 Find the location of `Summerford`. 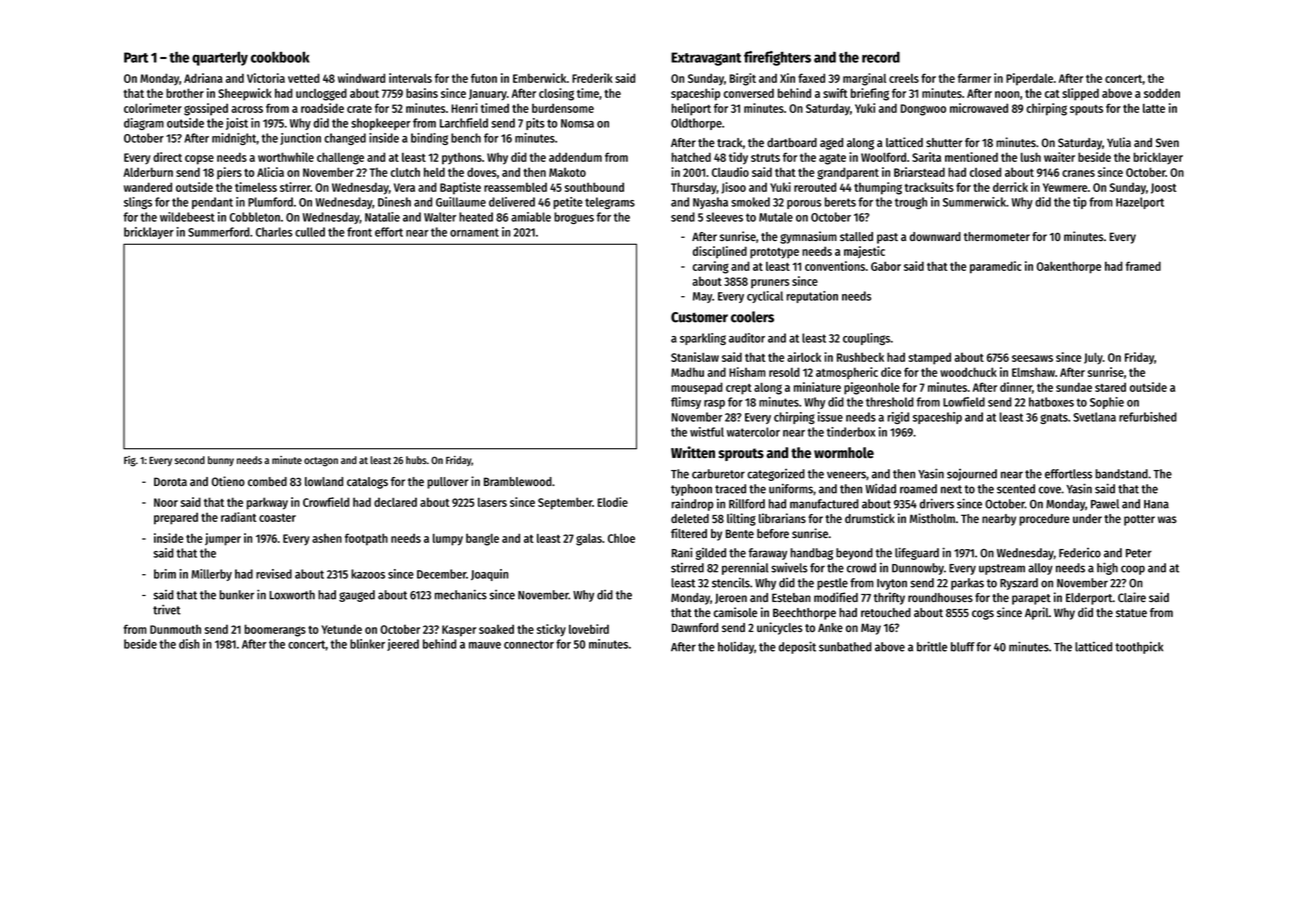

Summerford is located at coordinates (219, 232).
